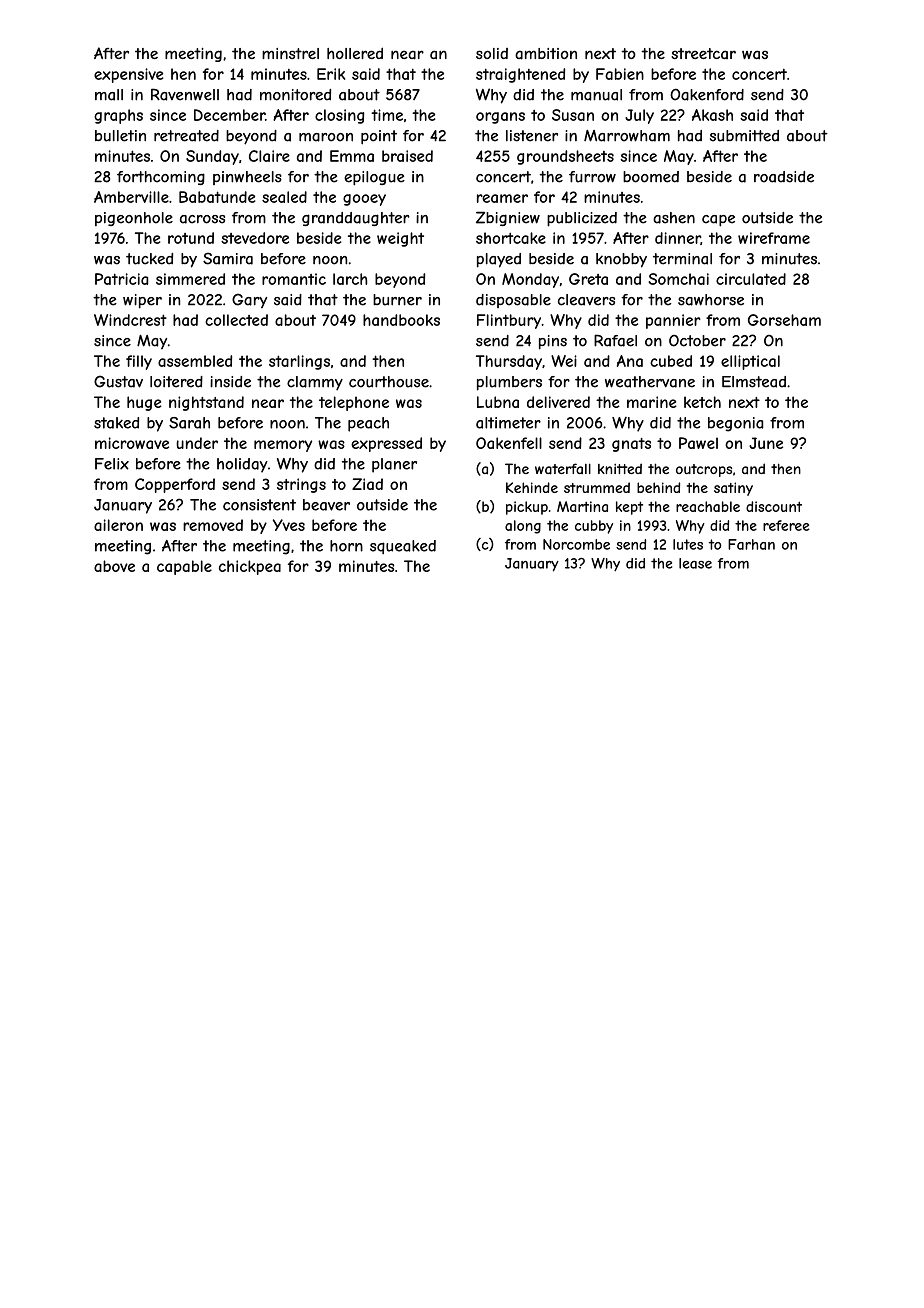 This document has width=924, height=1308. Describe the element at coordinates (229, 115) in the document. I see `December` at that location.
